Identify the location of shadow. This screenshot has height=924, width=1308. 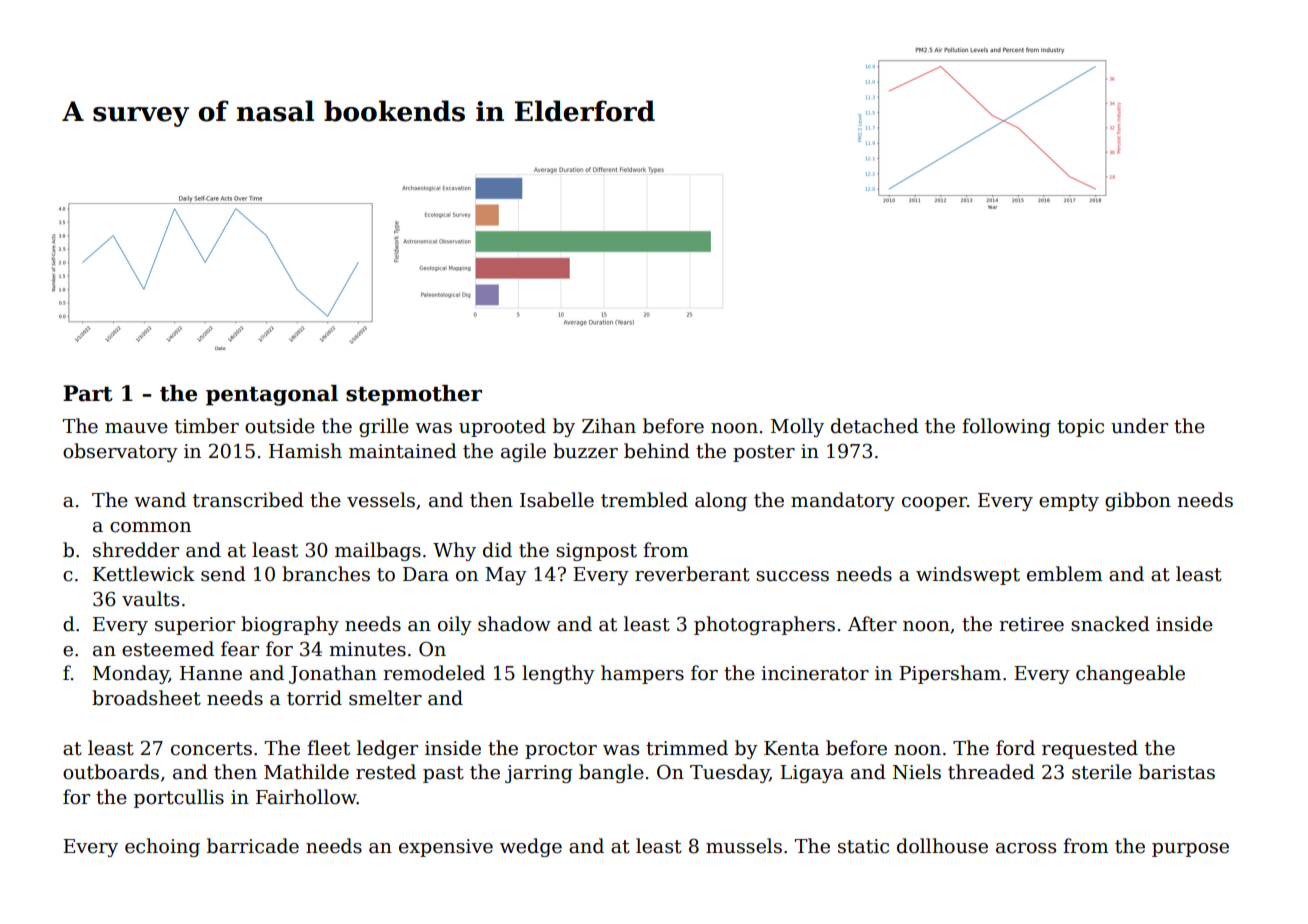
(514, 624).
